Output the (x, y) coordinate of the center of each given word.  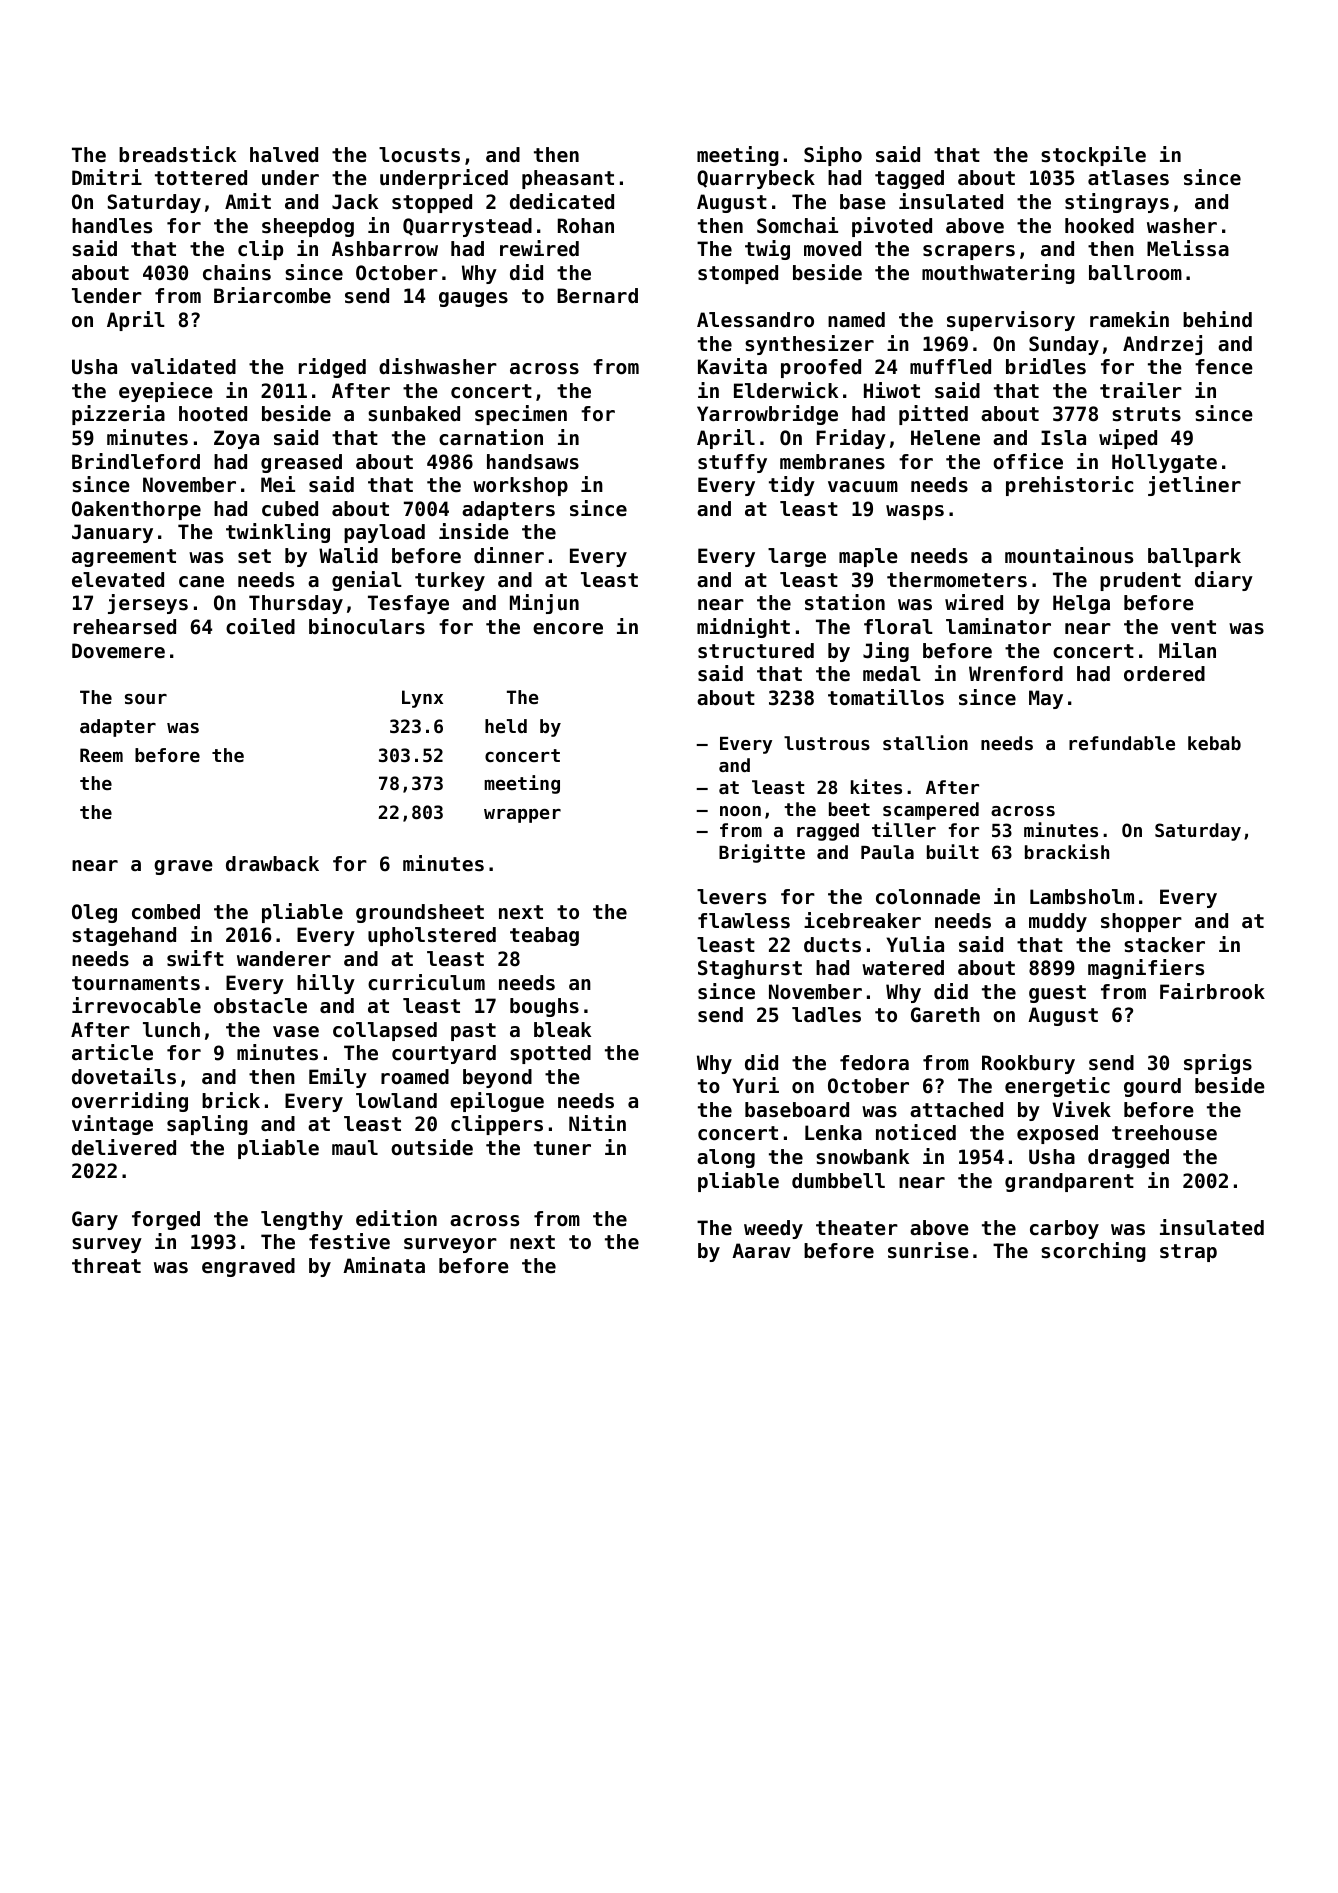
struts (1146, 414)
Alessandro (755, 320)
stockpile (1093, 156)
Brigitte (762, 853)
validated (183, 366)
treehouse (1164, 1133)
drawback (272, 864)
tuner (562, 1148)
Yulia (915, 944)
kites (876, 786)
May (1046, 699)
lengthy (302, 1220)
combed (166, 912)
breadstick (177, 154)
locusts (419, 155)
